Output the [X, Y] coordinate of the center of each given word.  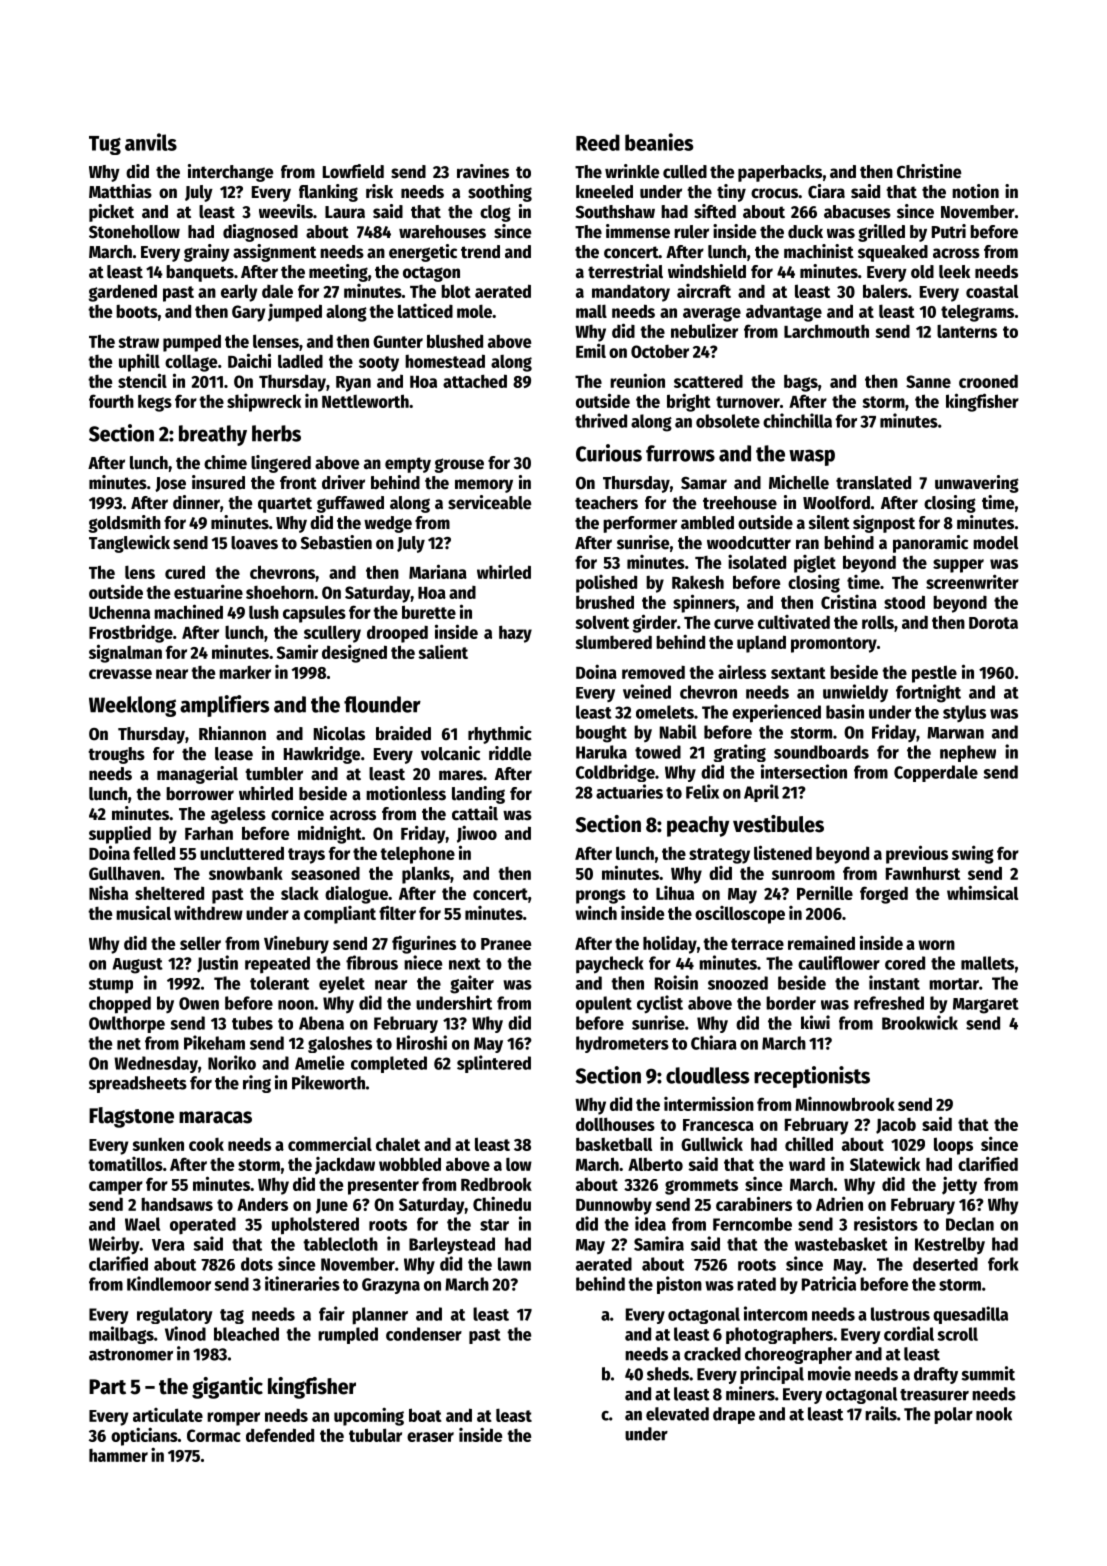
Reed [598, 142]
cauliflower [839, 962]
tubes [252, 1023]
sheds [668, 1374]
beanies [659, 142]
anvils [151, 142]
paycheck [610, 965]
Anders [262, 1204]
